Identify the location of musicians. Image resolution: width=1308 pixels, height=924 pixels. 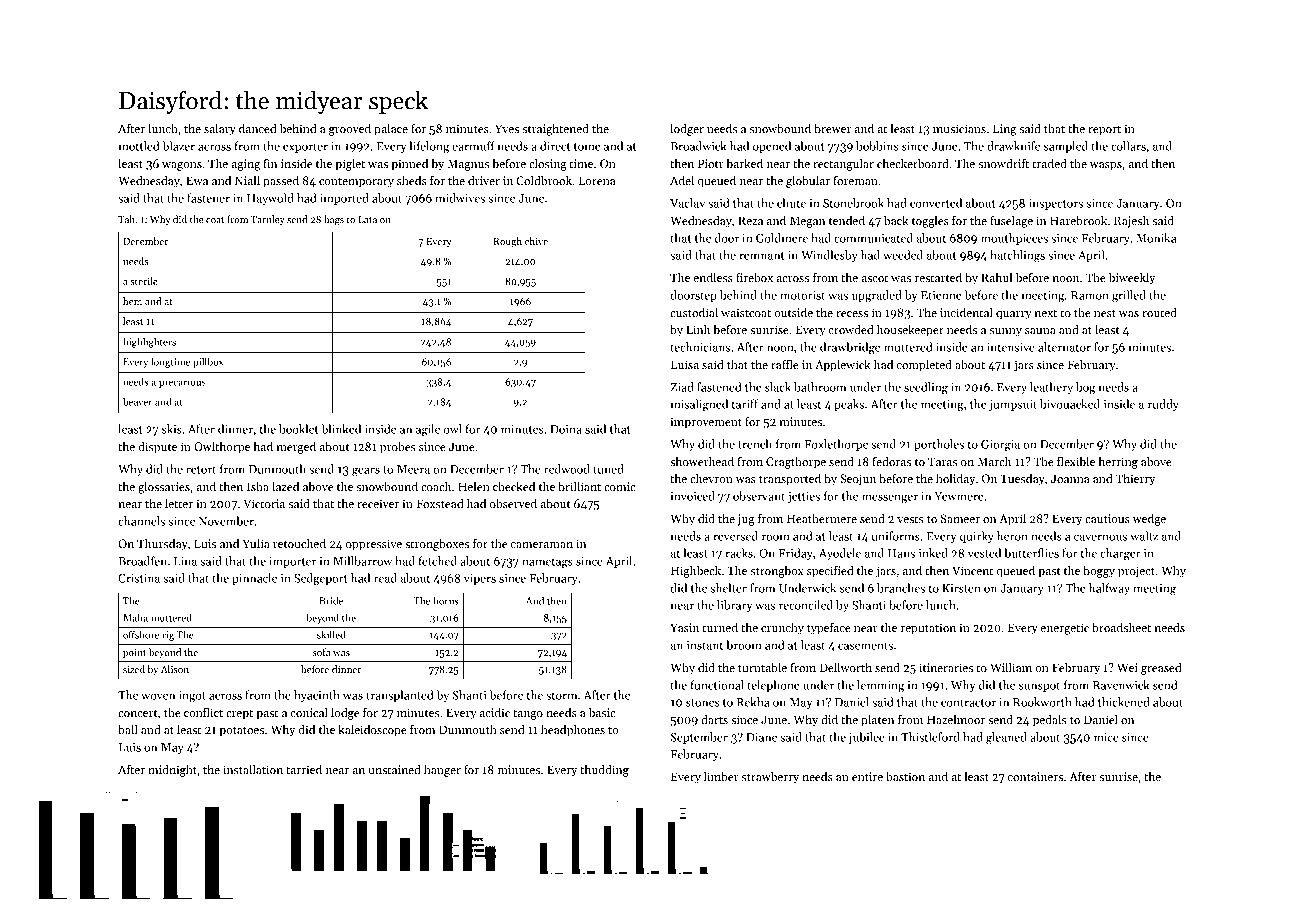
(959, 128).
